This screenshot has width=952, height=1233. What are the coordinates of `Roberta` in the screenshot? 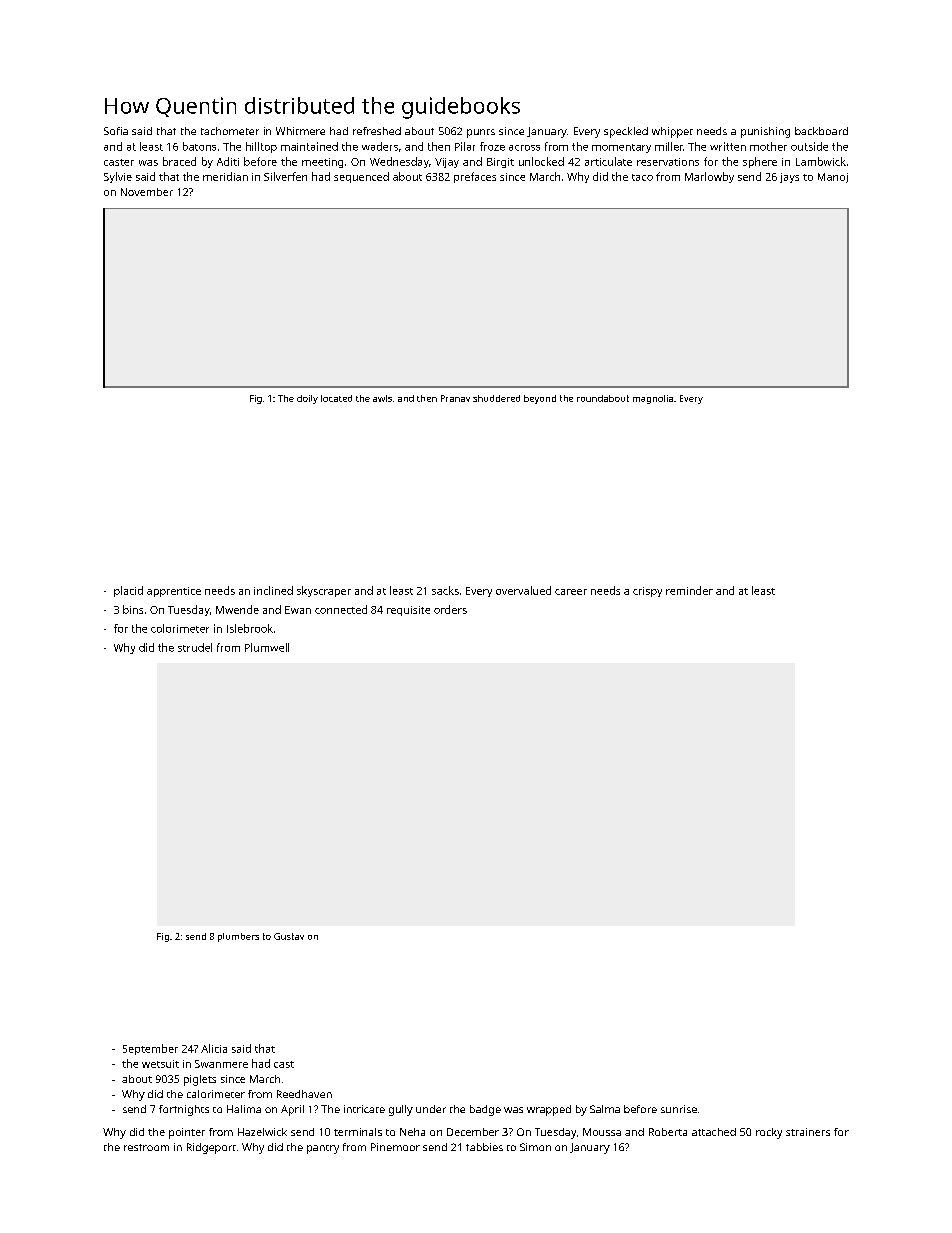 It's located at (668, 1132).
